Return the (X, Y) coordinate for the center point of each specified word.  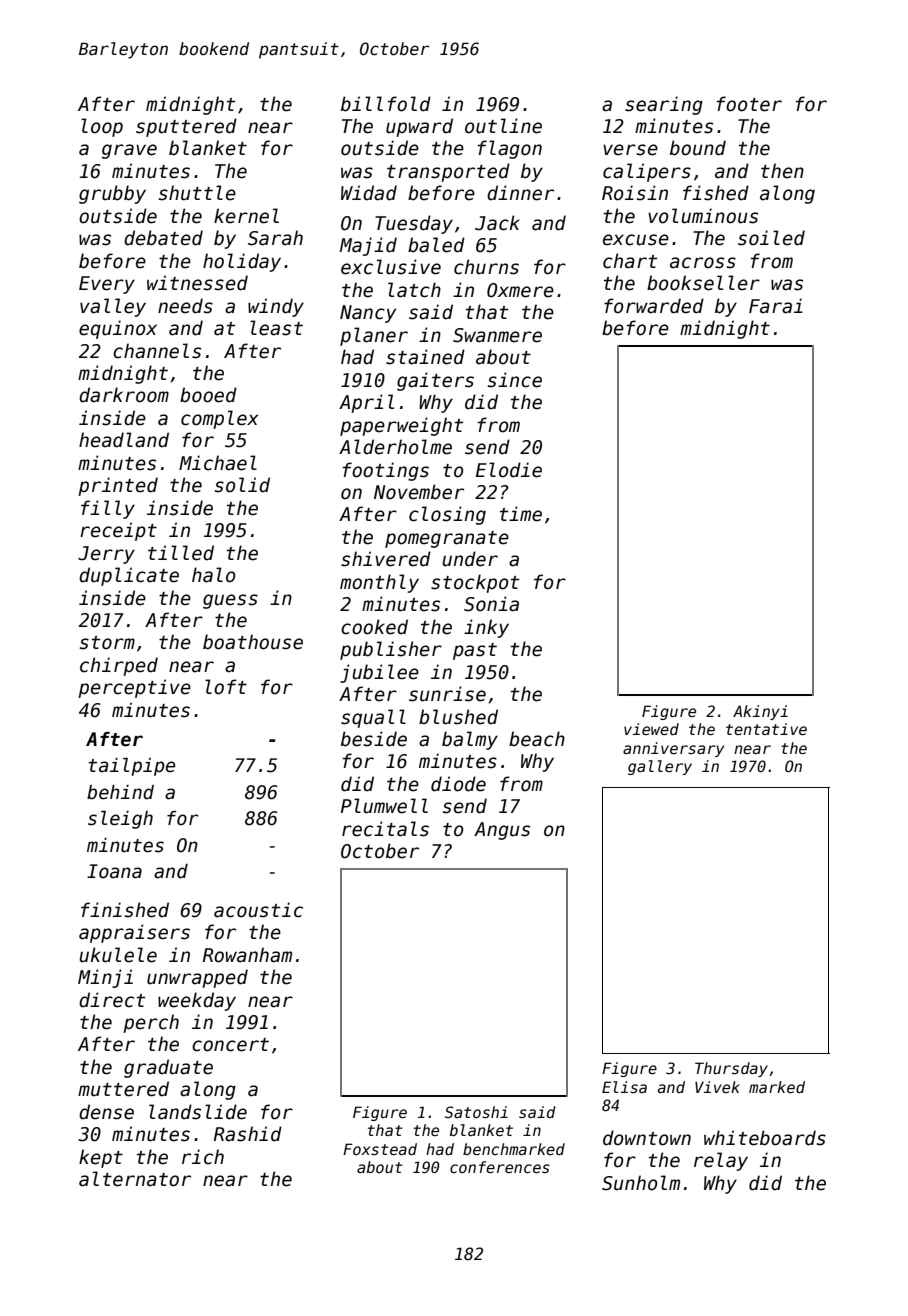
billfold (386, 104)
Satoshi (476, 1112)
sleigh (120, 820)
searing (664, 105)
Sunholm (641, 1183)
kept (101, 1158)
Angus (502, 831)
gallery (660, 767)
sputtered (186, 127)
